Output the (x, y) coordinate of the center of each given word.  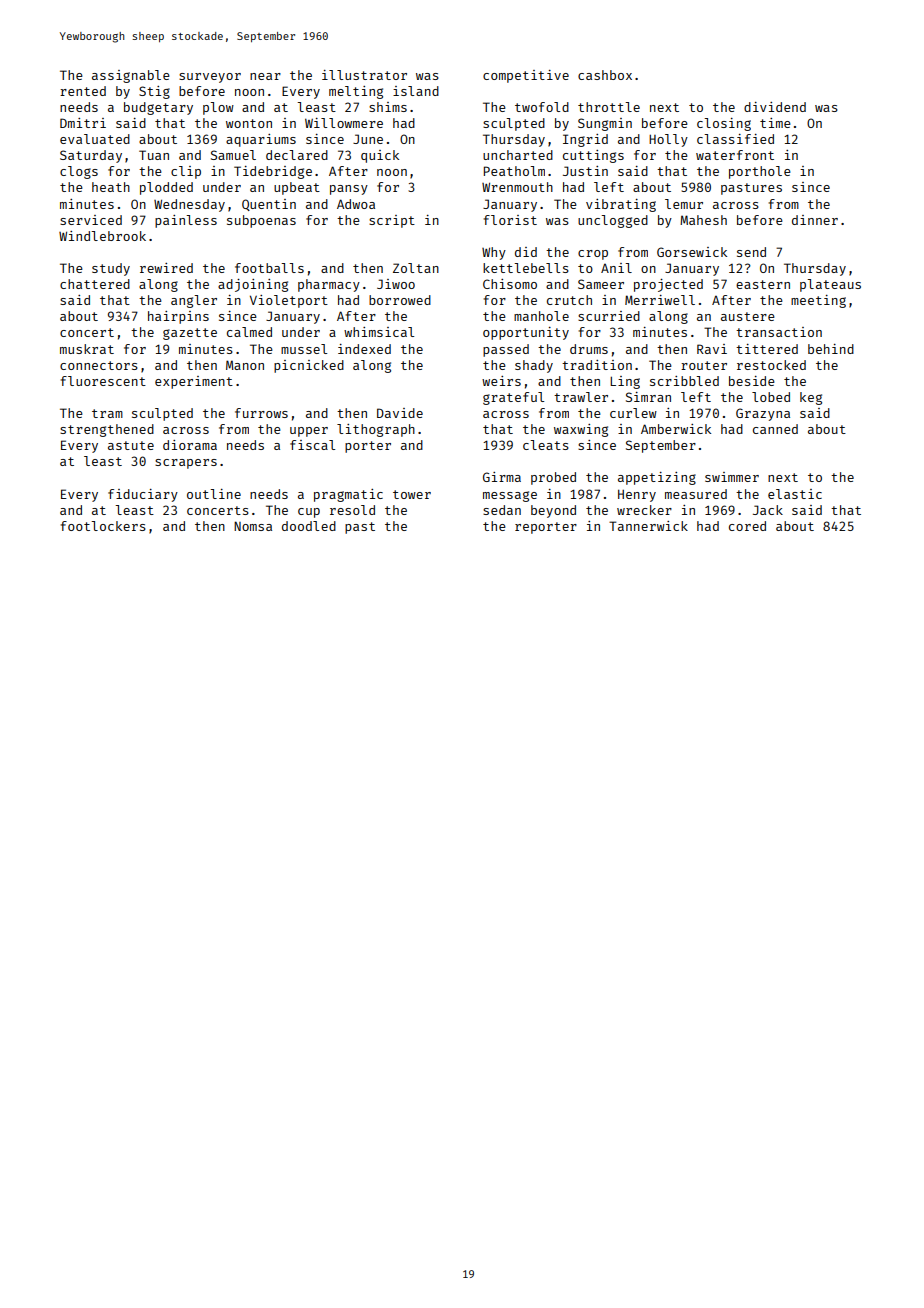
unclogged (613, 221)
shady (534, 366)
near (265, 76)
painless (186, 221)
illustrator (364, 75)
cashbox (605, 75)
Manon (245, 365)
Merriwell (660, 300)
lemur (684, 204)
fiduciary (143, 495)
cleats (546, 445)
